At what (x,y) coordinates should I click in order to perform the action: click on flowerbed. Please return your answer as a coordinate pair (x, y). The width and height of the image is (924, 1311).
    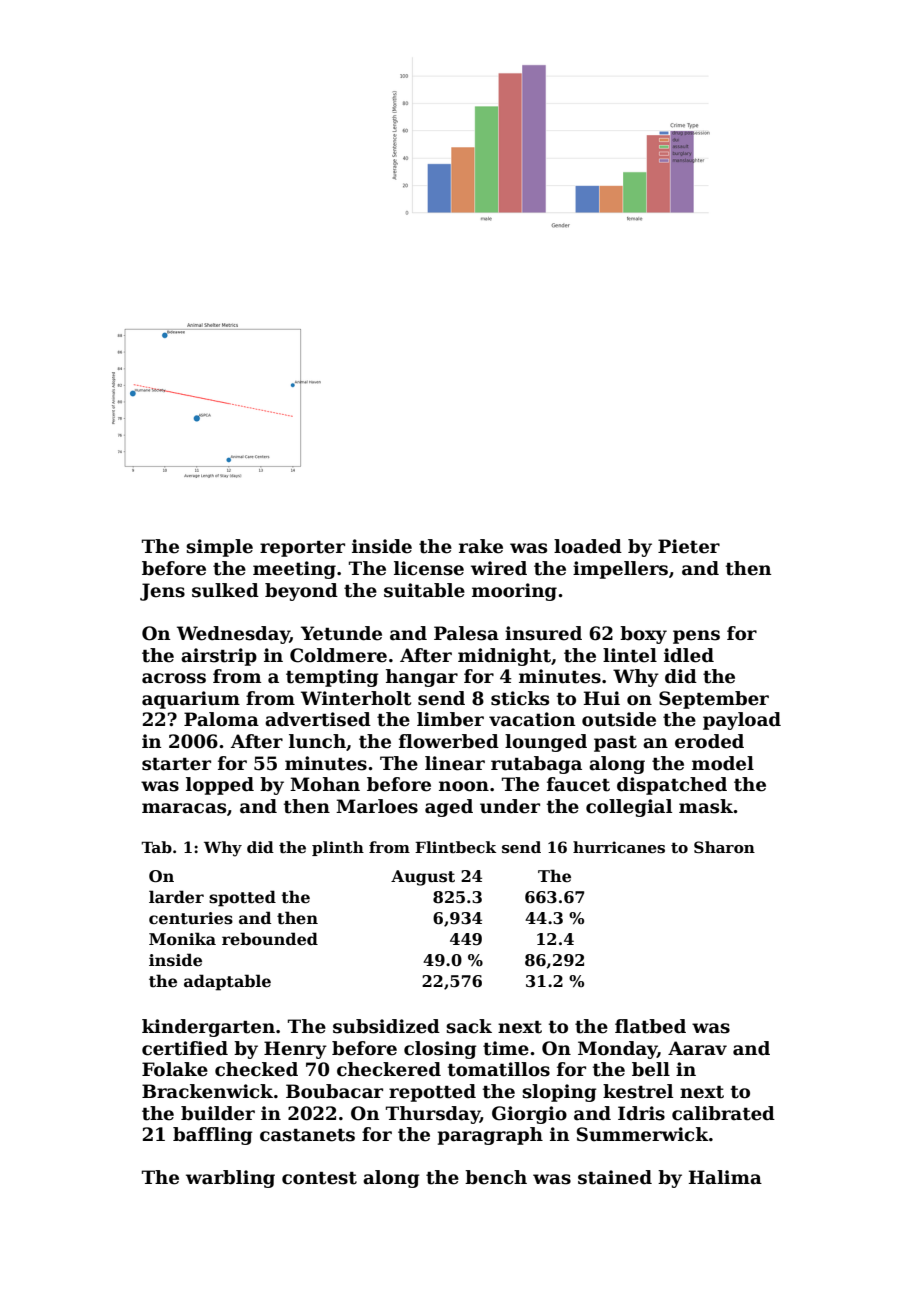
    Looking at the image, I should click on (449, 741).
